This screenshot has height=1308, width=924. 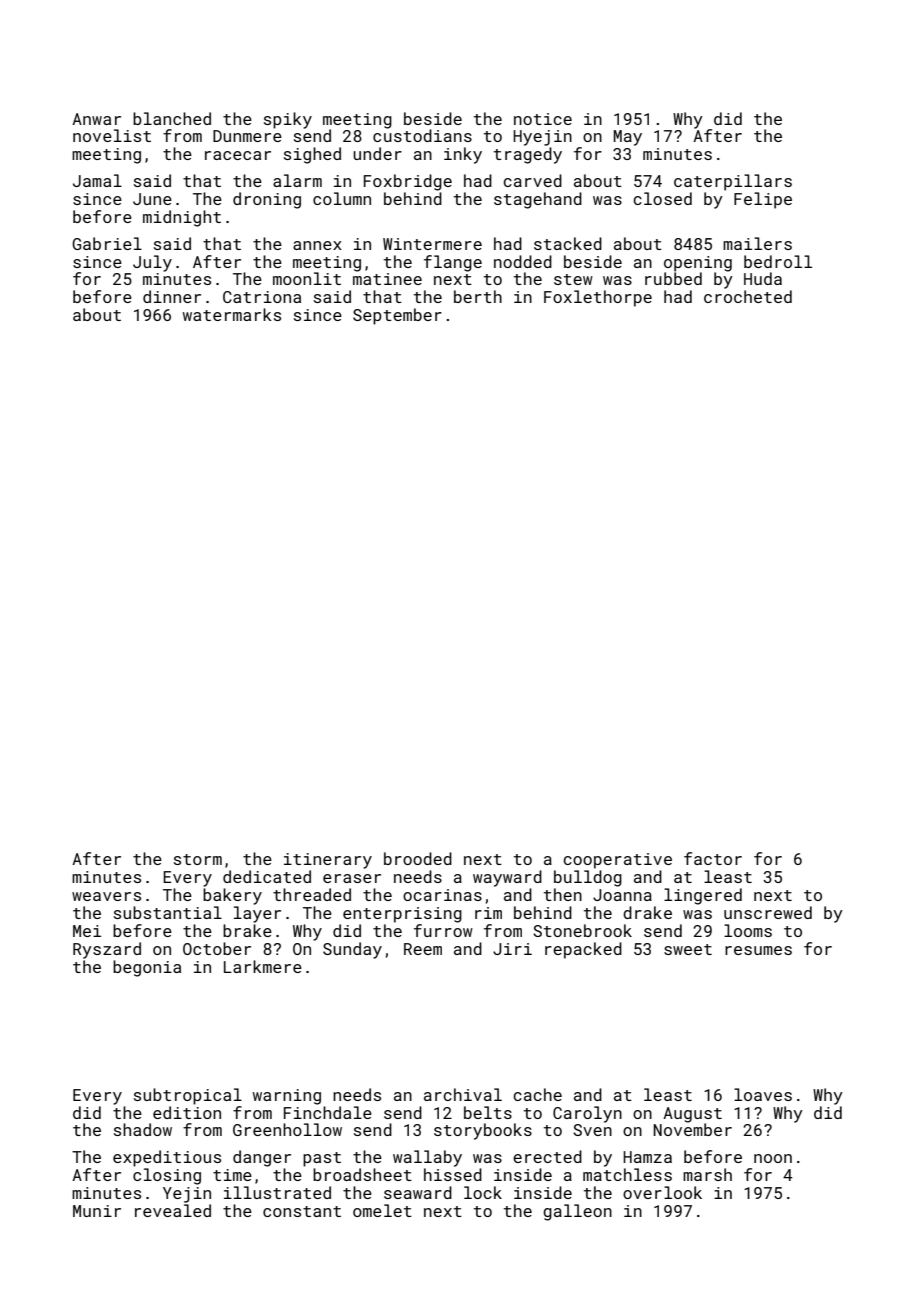 What do you see at coordinates (713, 858) in the screenshot?
I see `factor` at bounding box center [713, 858].
